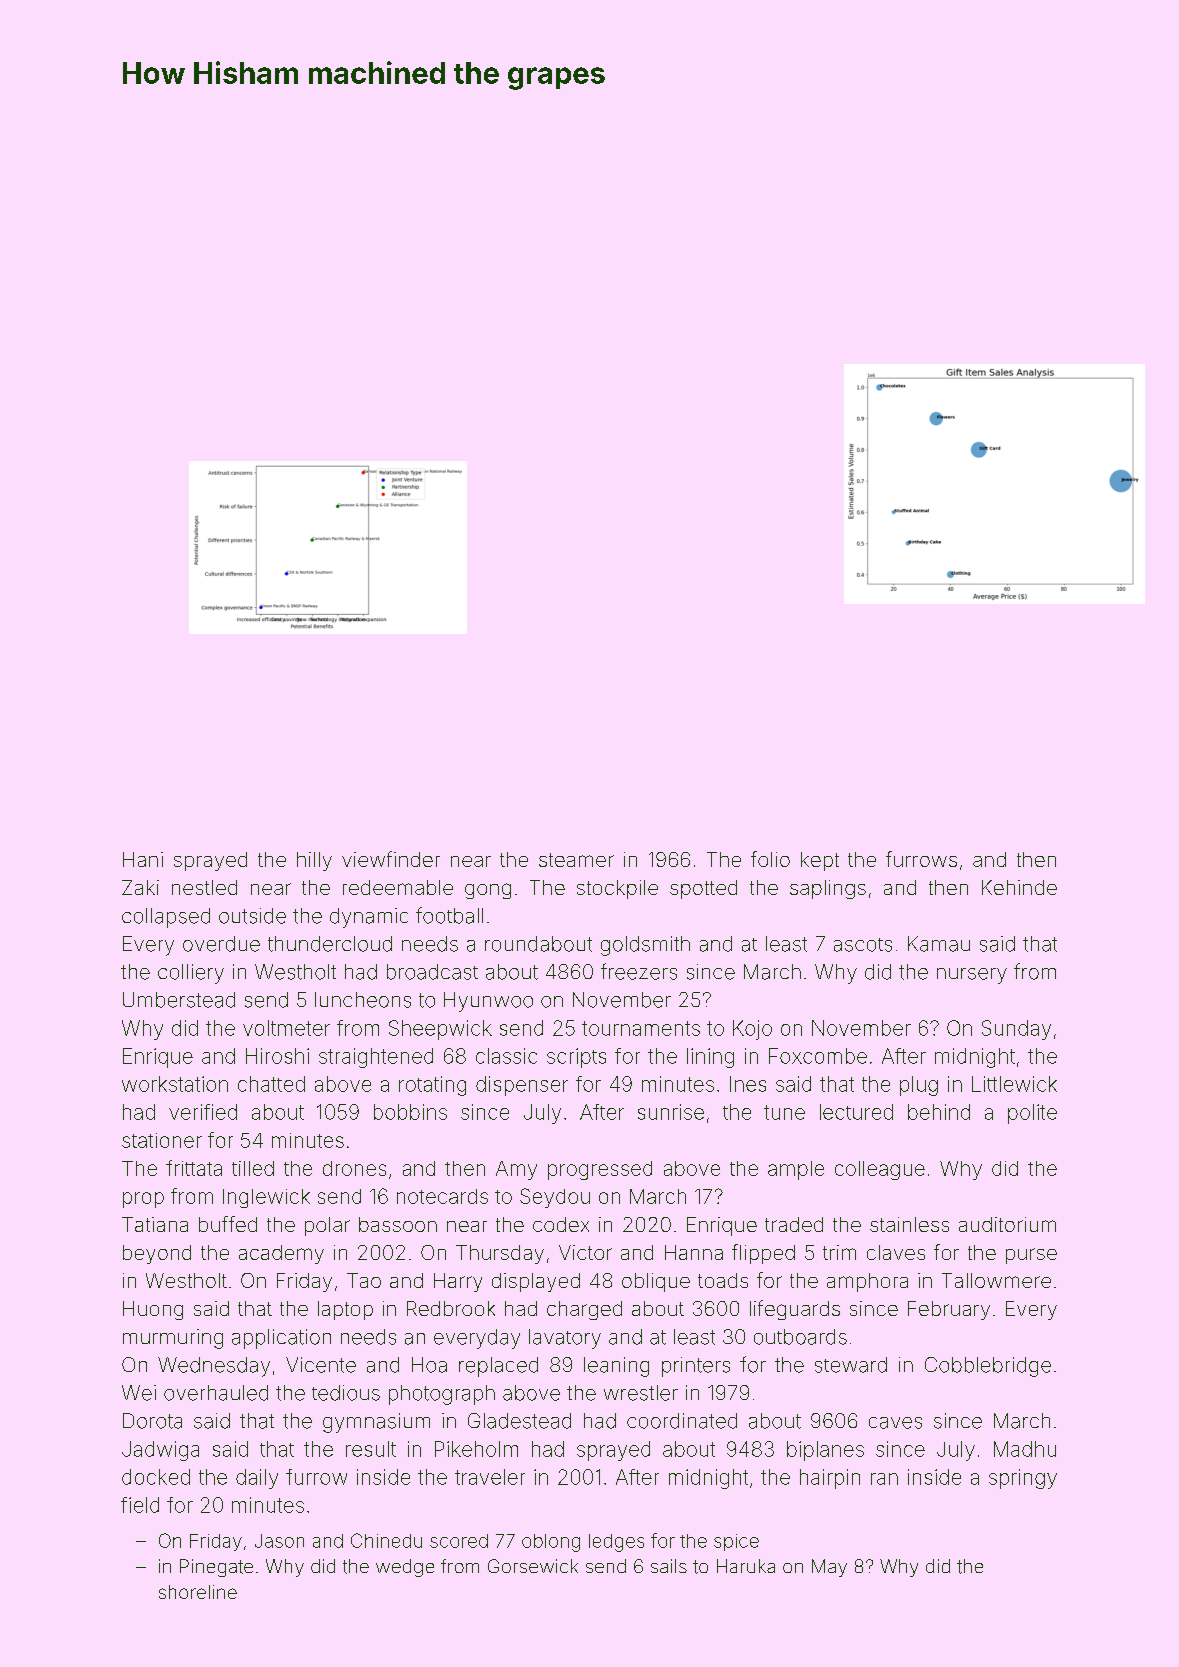 This image has width=1179, height=1667. I want to click on Zaki, so click(140, 887).
